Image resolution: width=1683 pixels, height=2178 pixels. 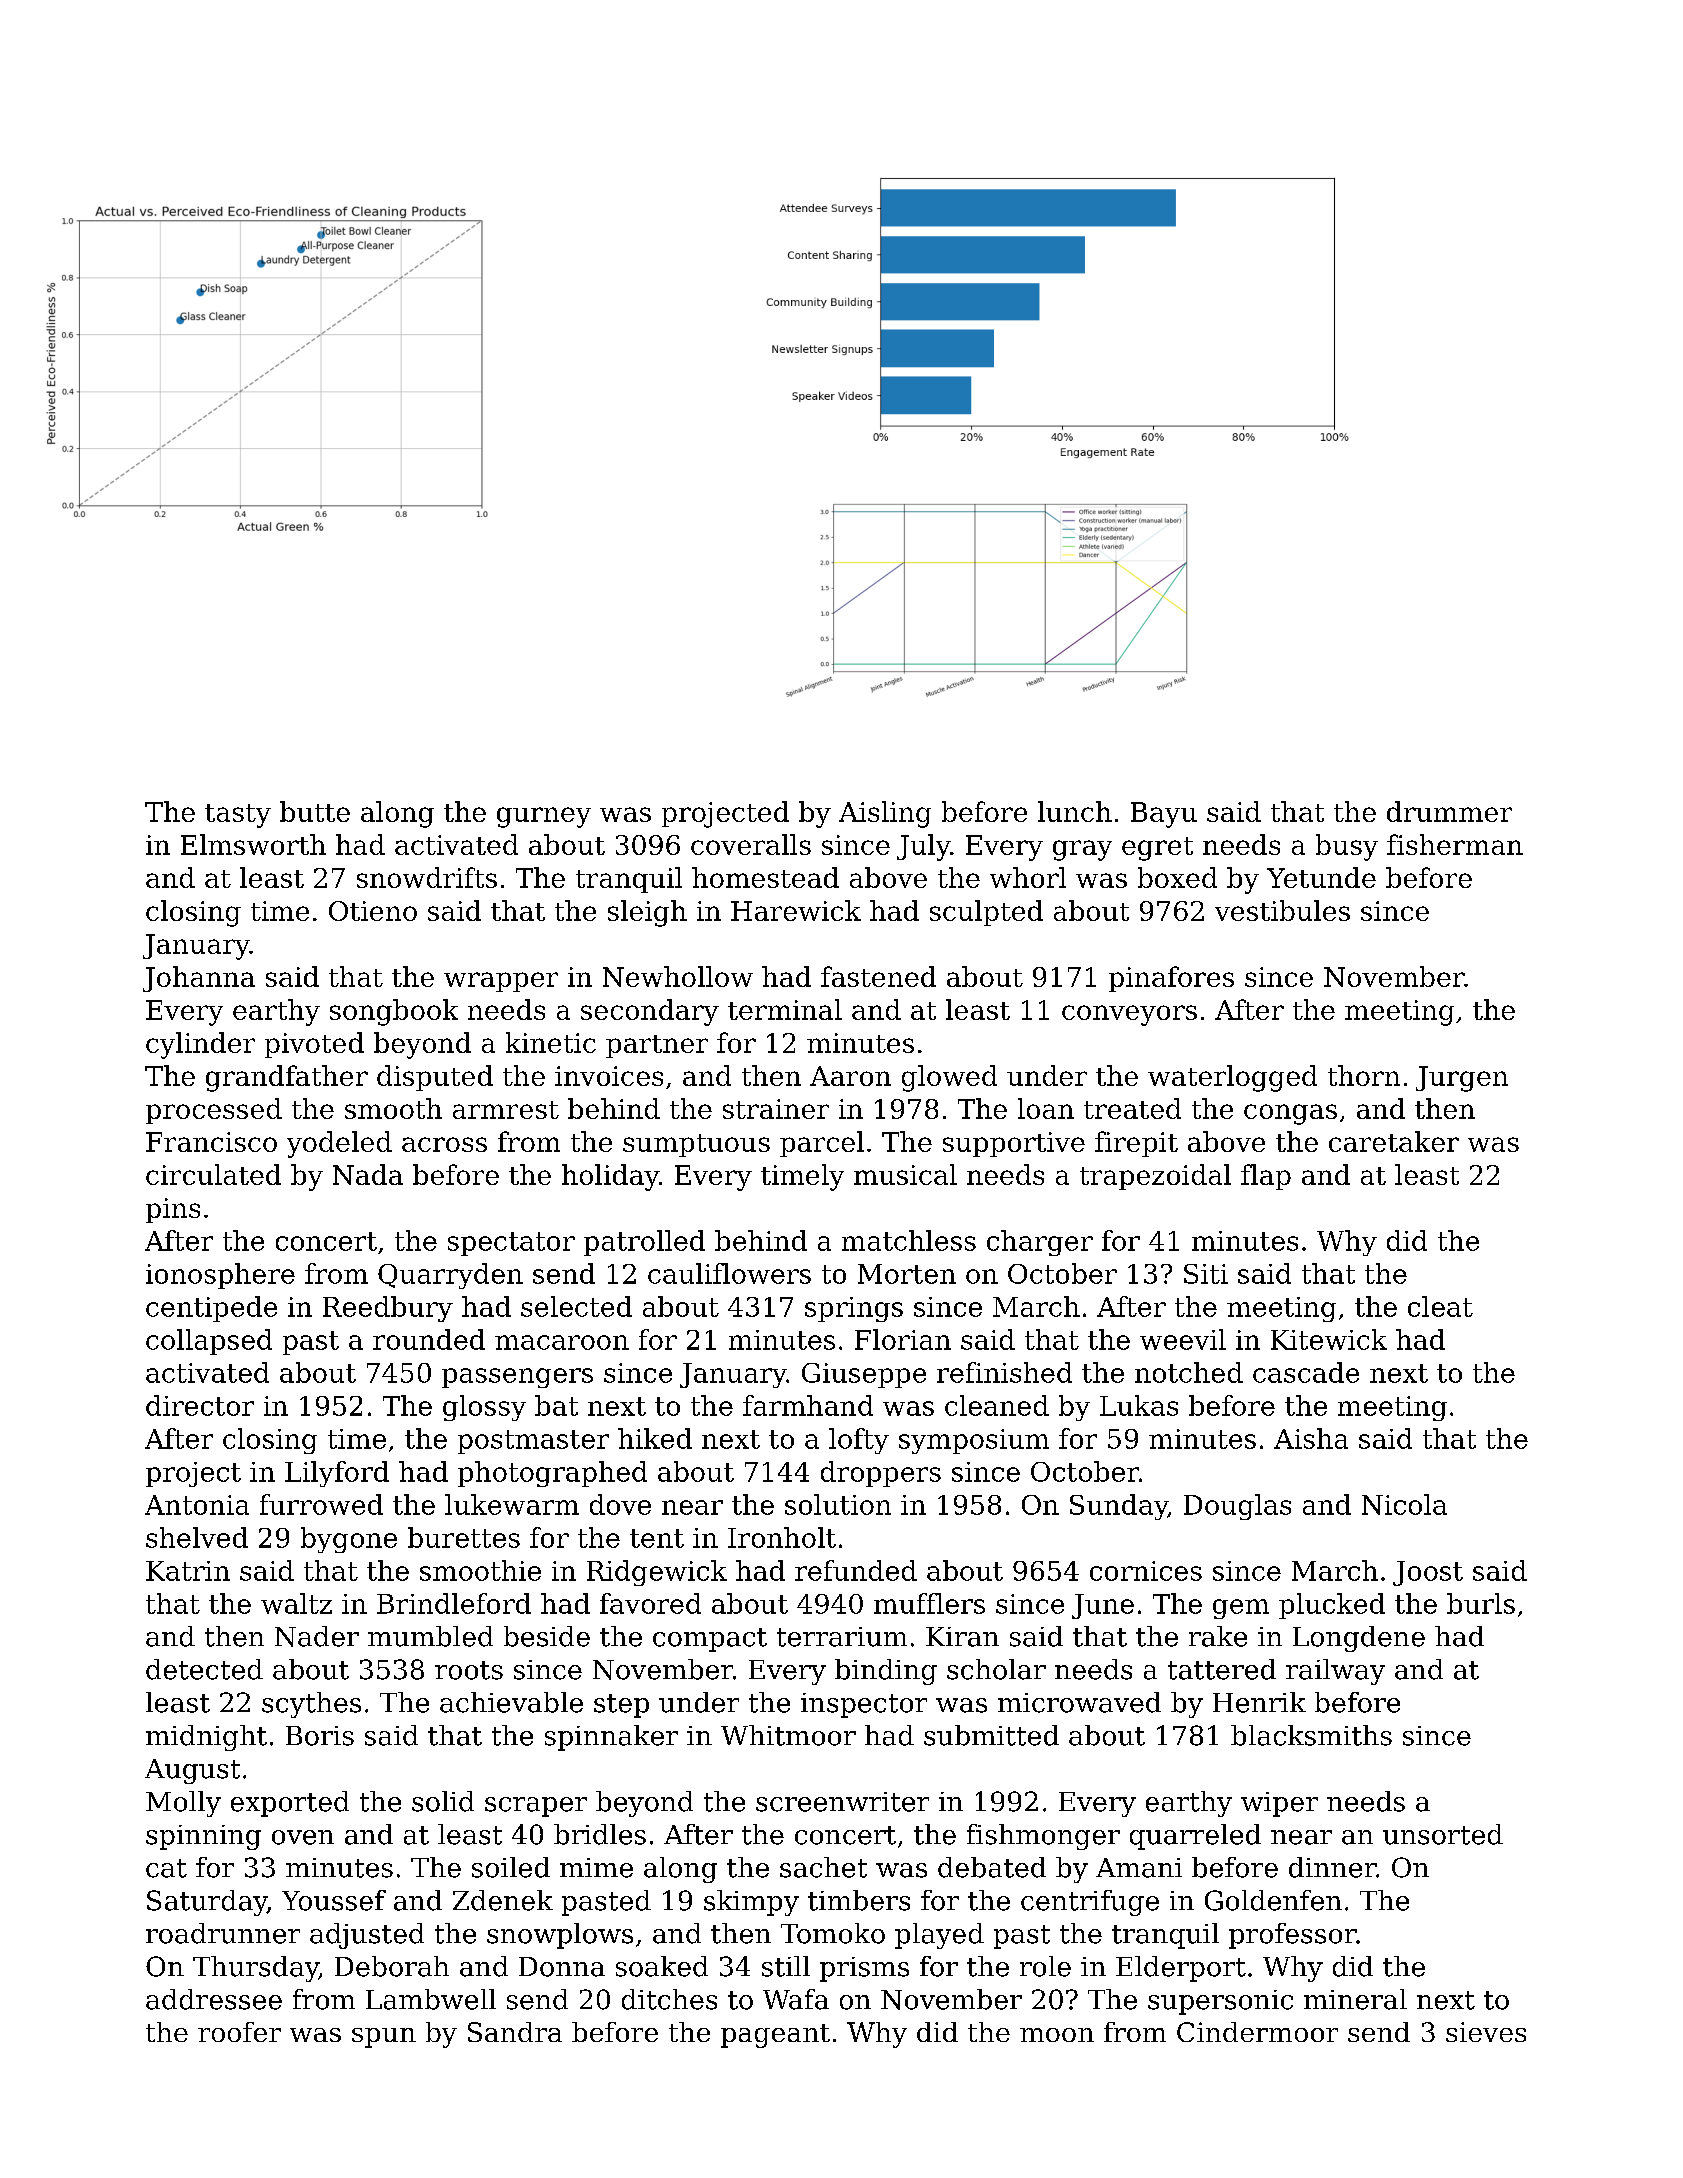 What do you see at coordinates (885, 814) in the screenshot?
I see `Aisling` at bounding box center [885, 814].
